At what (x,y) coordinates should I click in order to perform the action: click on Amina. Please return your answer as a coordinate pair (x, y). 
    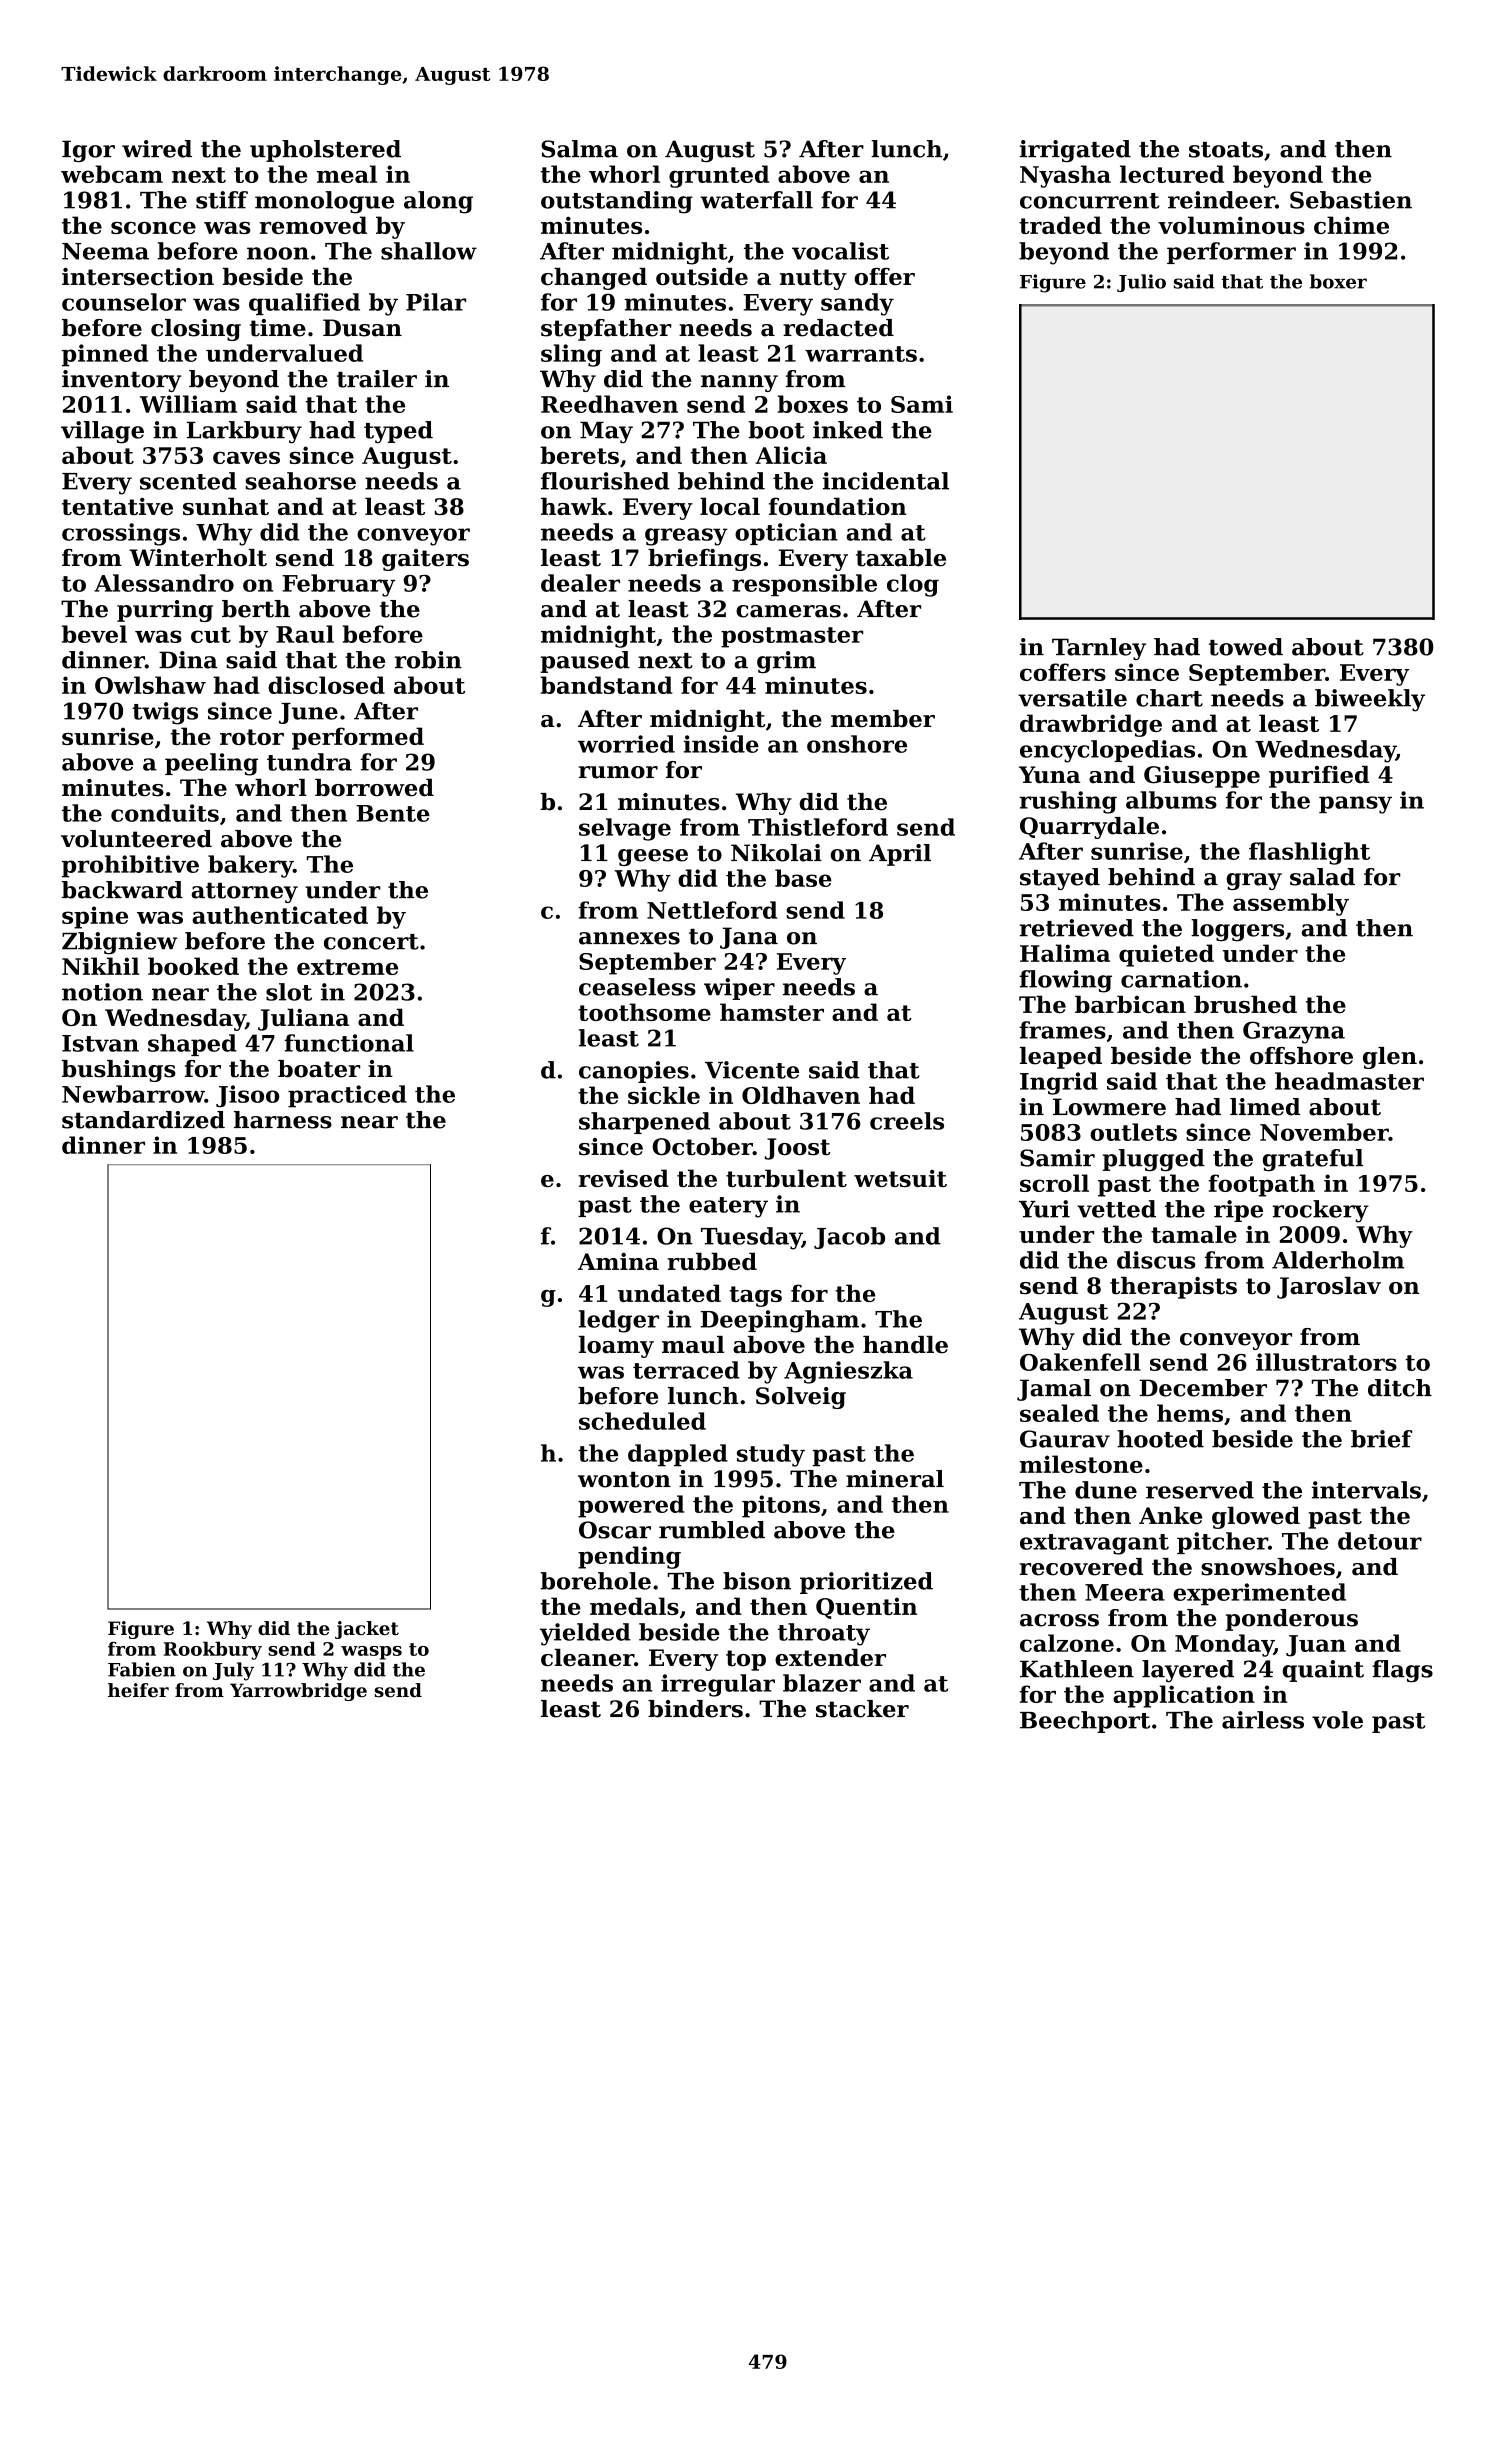
    Looking at the image, I should click on (618, 1261).
